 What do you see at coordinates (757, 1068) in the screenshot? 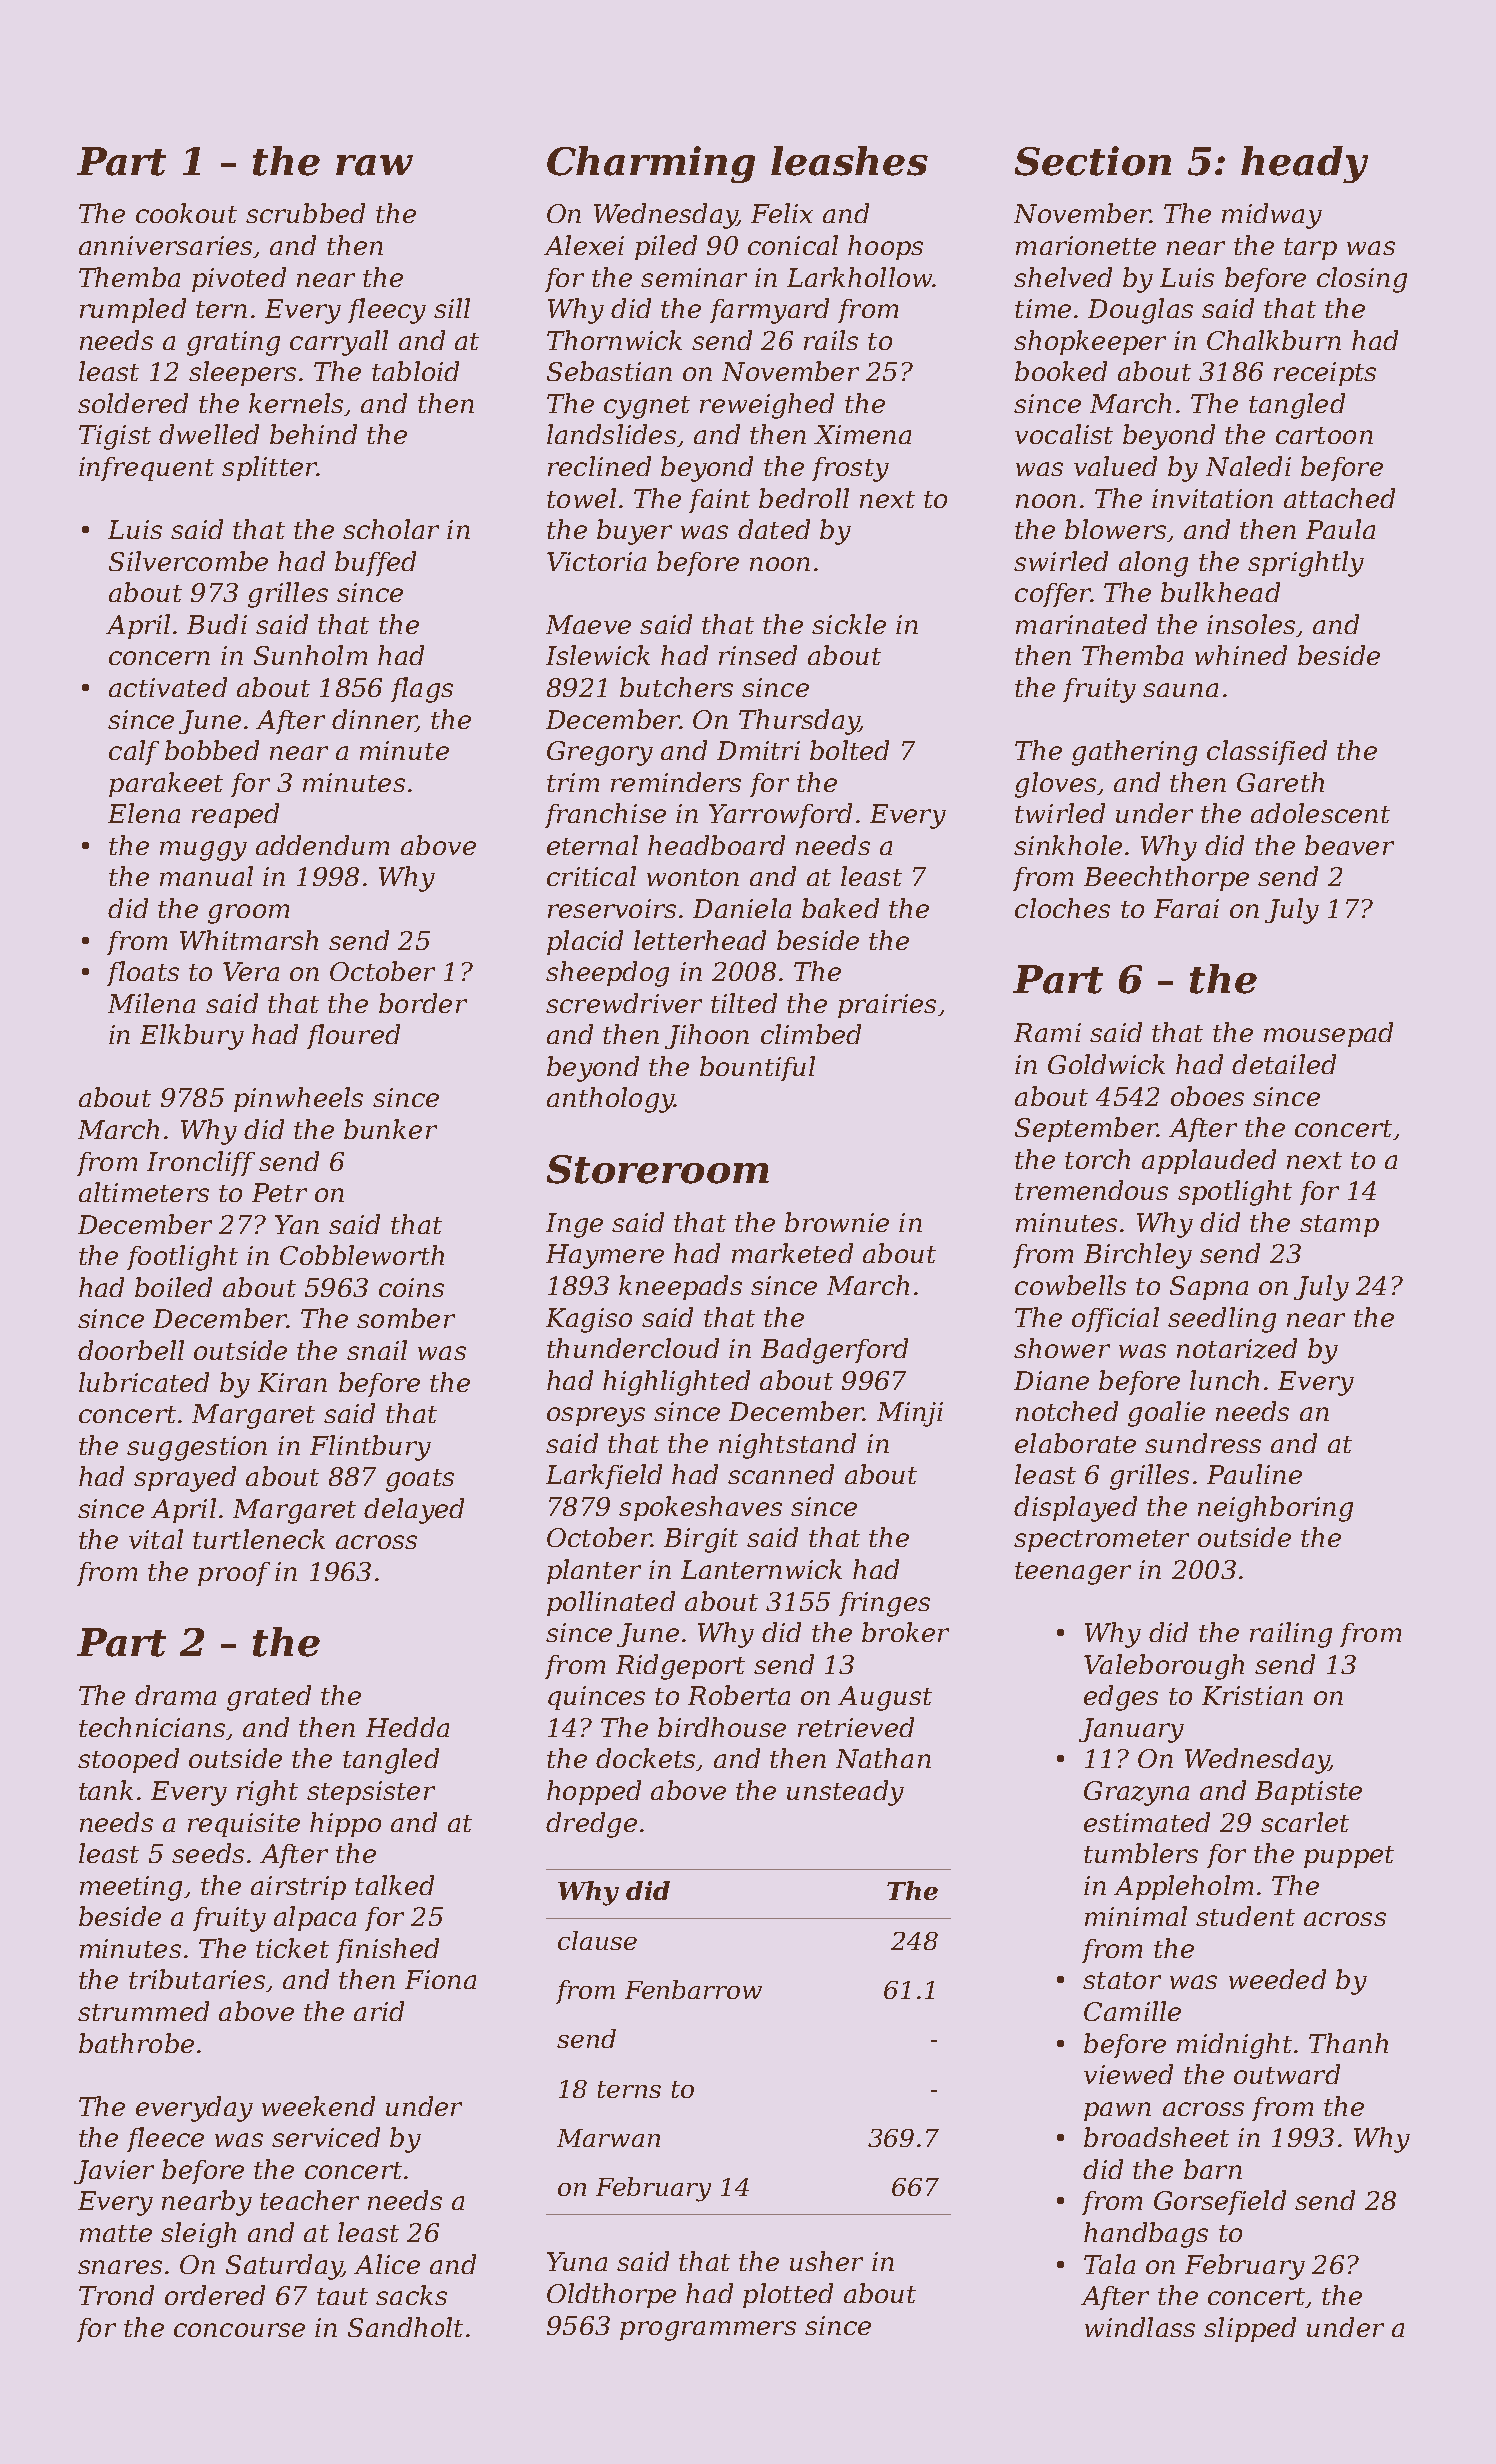
I see `bountiful` at bounding box center [757, 1068].
